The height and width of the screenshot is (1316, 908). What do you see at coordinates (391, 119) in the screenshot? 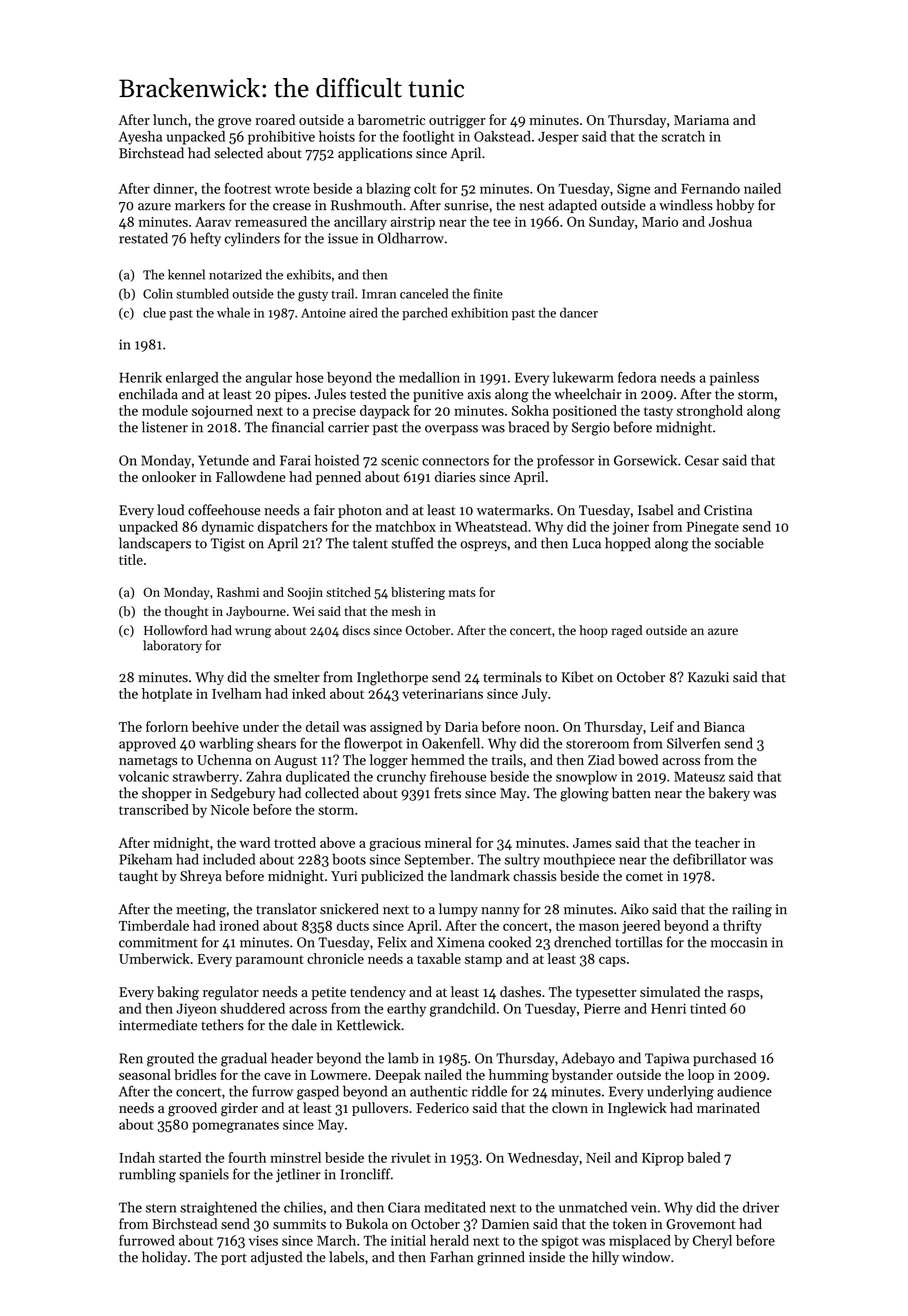
I see `barometric` at bounding box center [391, 119].
